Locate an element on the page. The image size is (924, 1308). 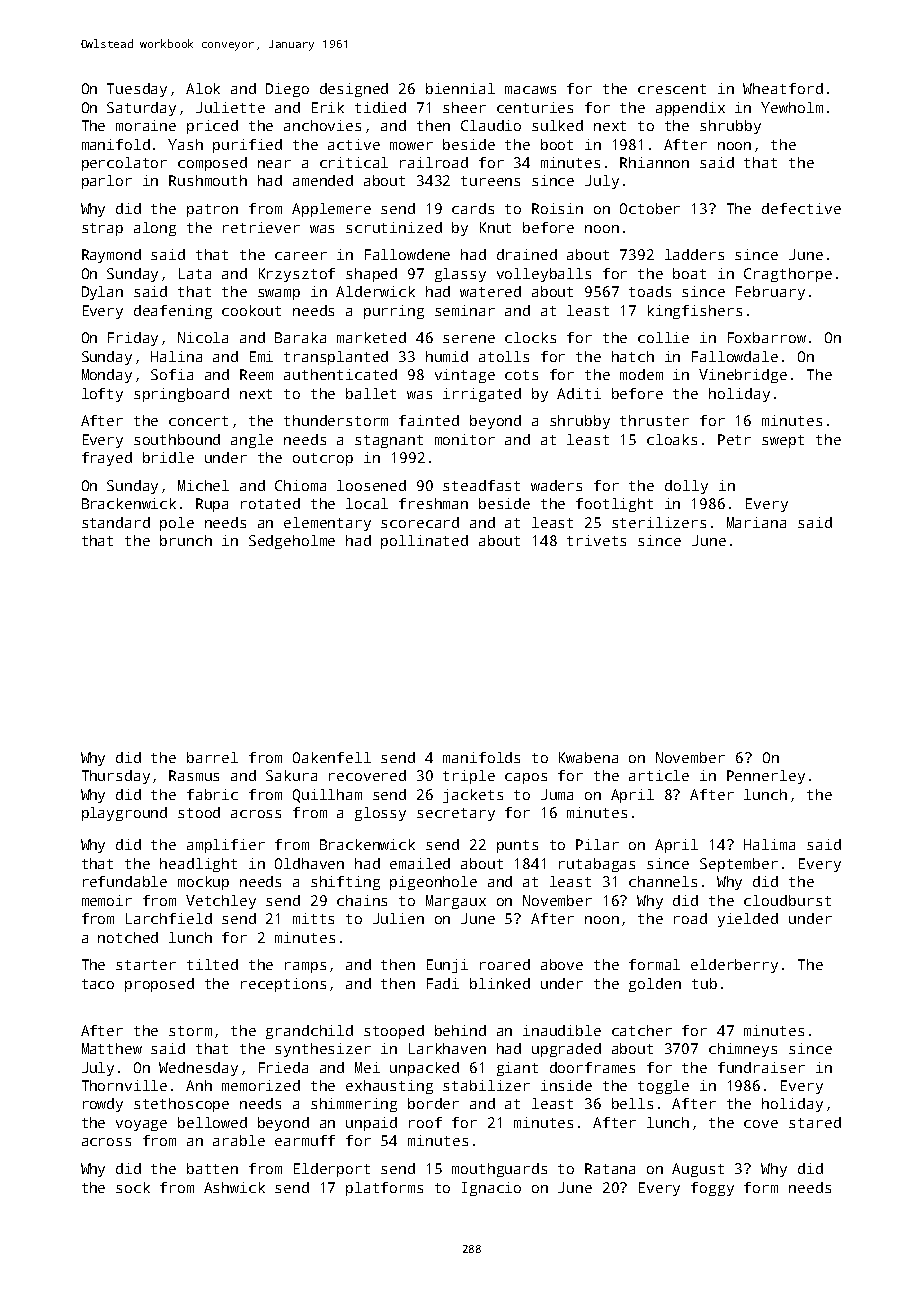
memoir is located at coordinates (107, 900).
